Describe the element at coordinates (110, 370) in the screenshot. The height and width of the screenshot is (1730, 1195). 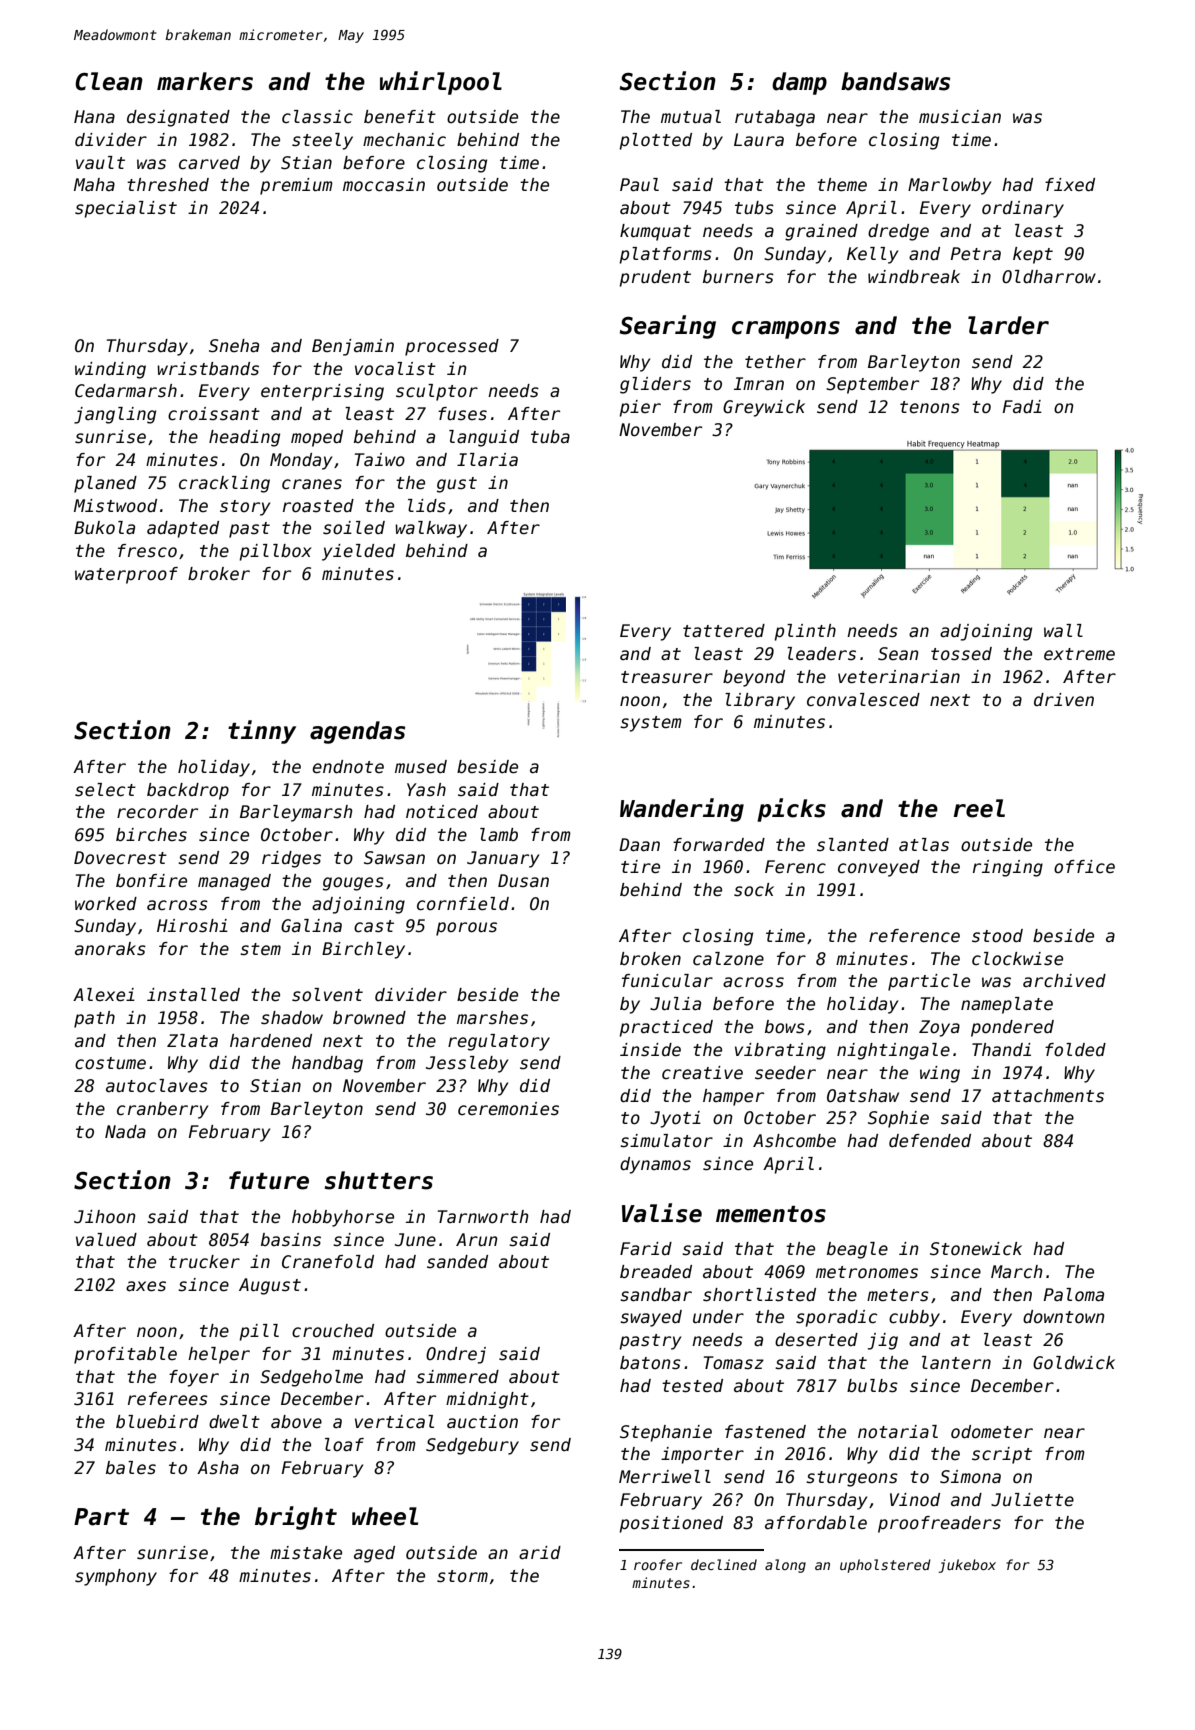
I see `winding` at that location.
